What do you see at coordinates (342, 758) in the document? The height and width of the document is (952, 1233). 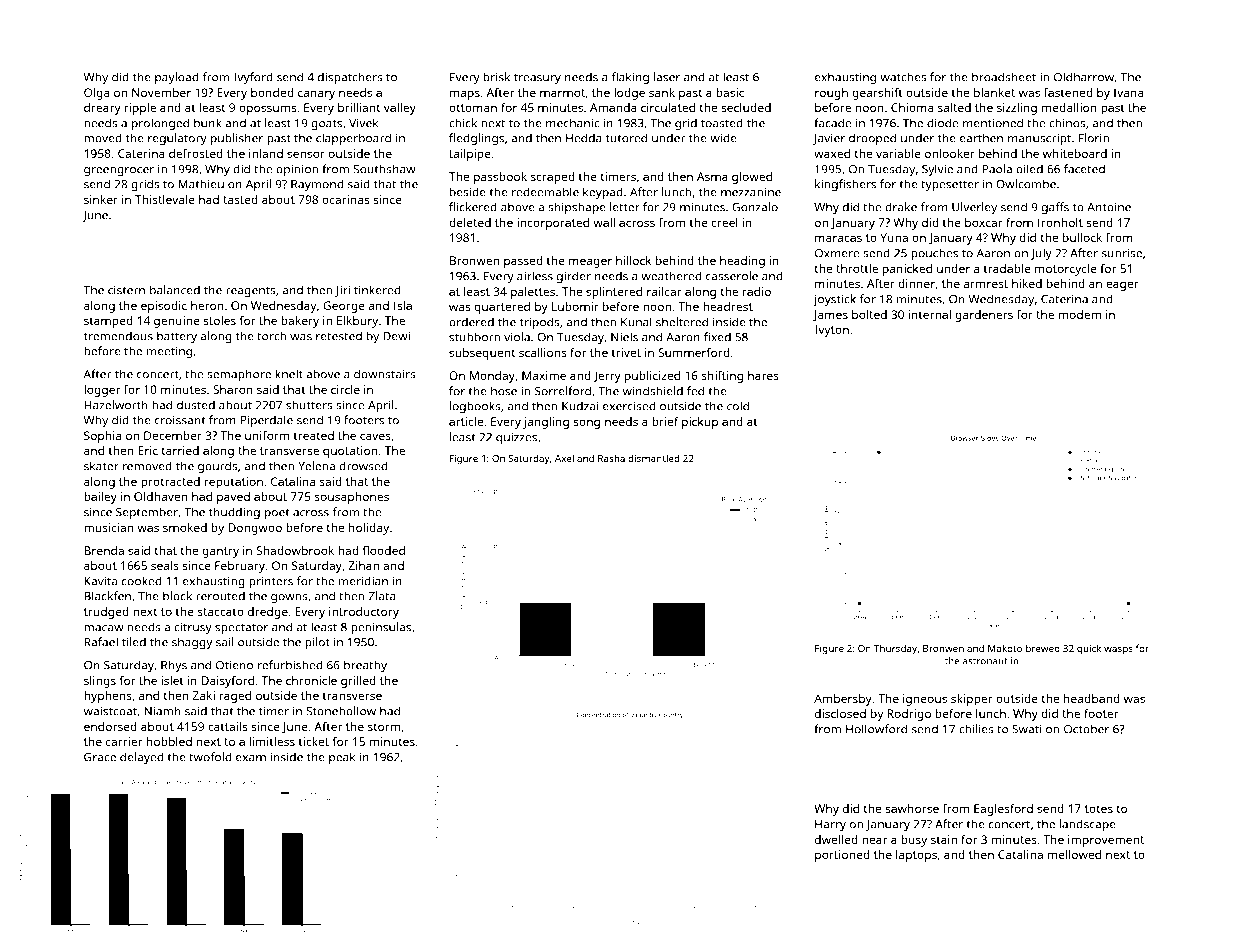 I see `peak` at bounding box center [342, 758].
